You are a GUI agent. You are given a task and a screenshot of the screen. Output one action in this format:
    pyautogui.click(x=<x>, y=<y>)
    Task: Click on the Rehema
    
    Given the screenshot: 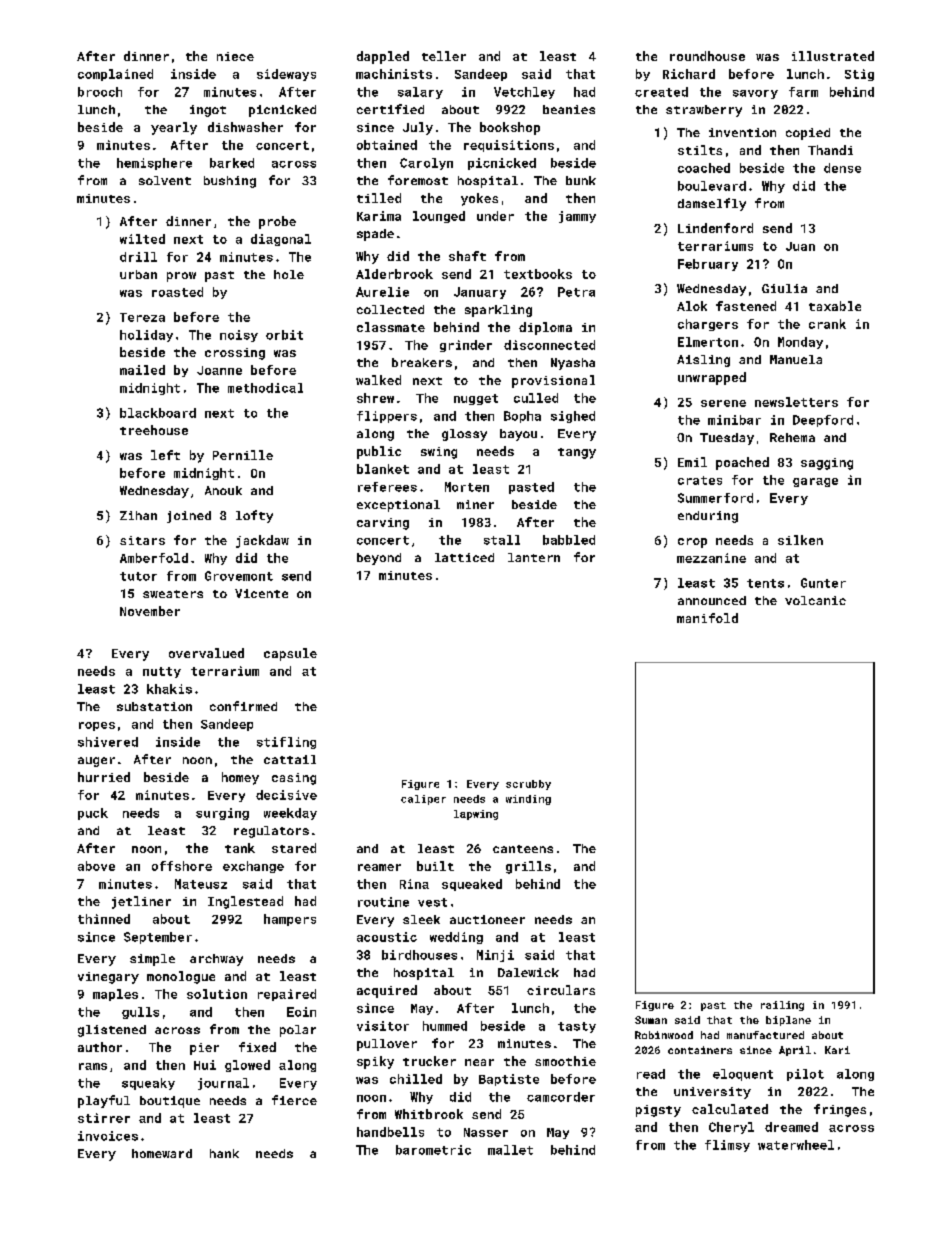 What is the action you would take?
    pyautogui.click(x=792, y=437)
